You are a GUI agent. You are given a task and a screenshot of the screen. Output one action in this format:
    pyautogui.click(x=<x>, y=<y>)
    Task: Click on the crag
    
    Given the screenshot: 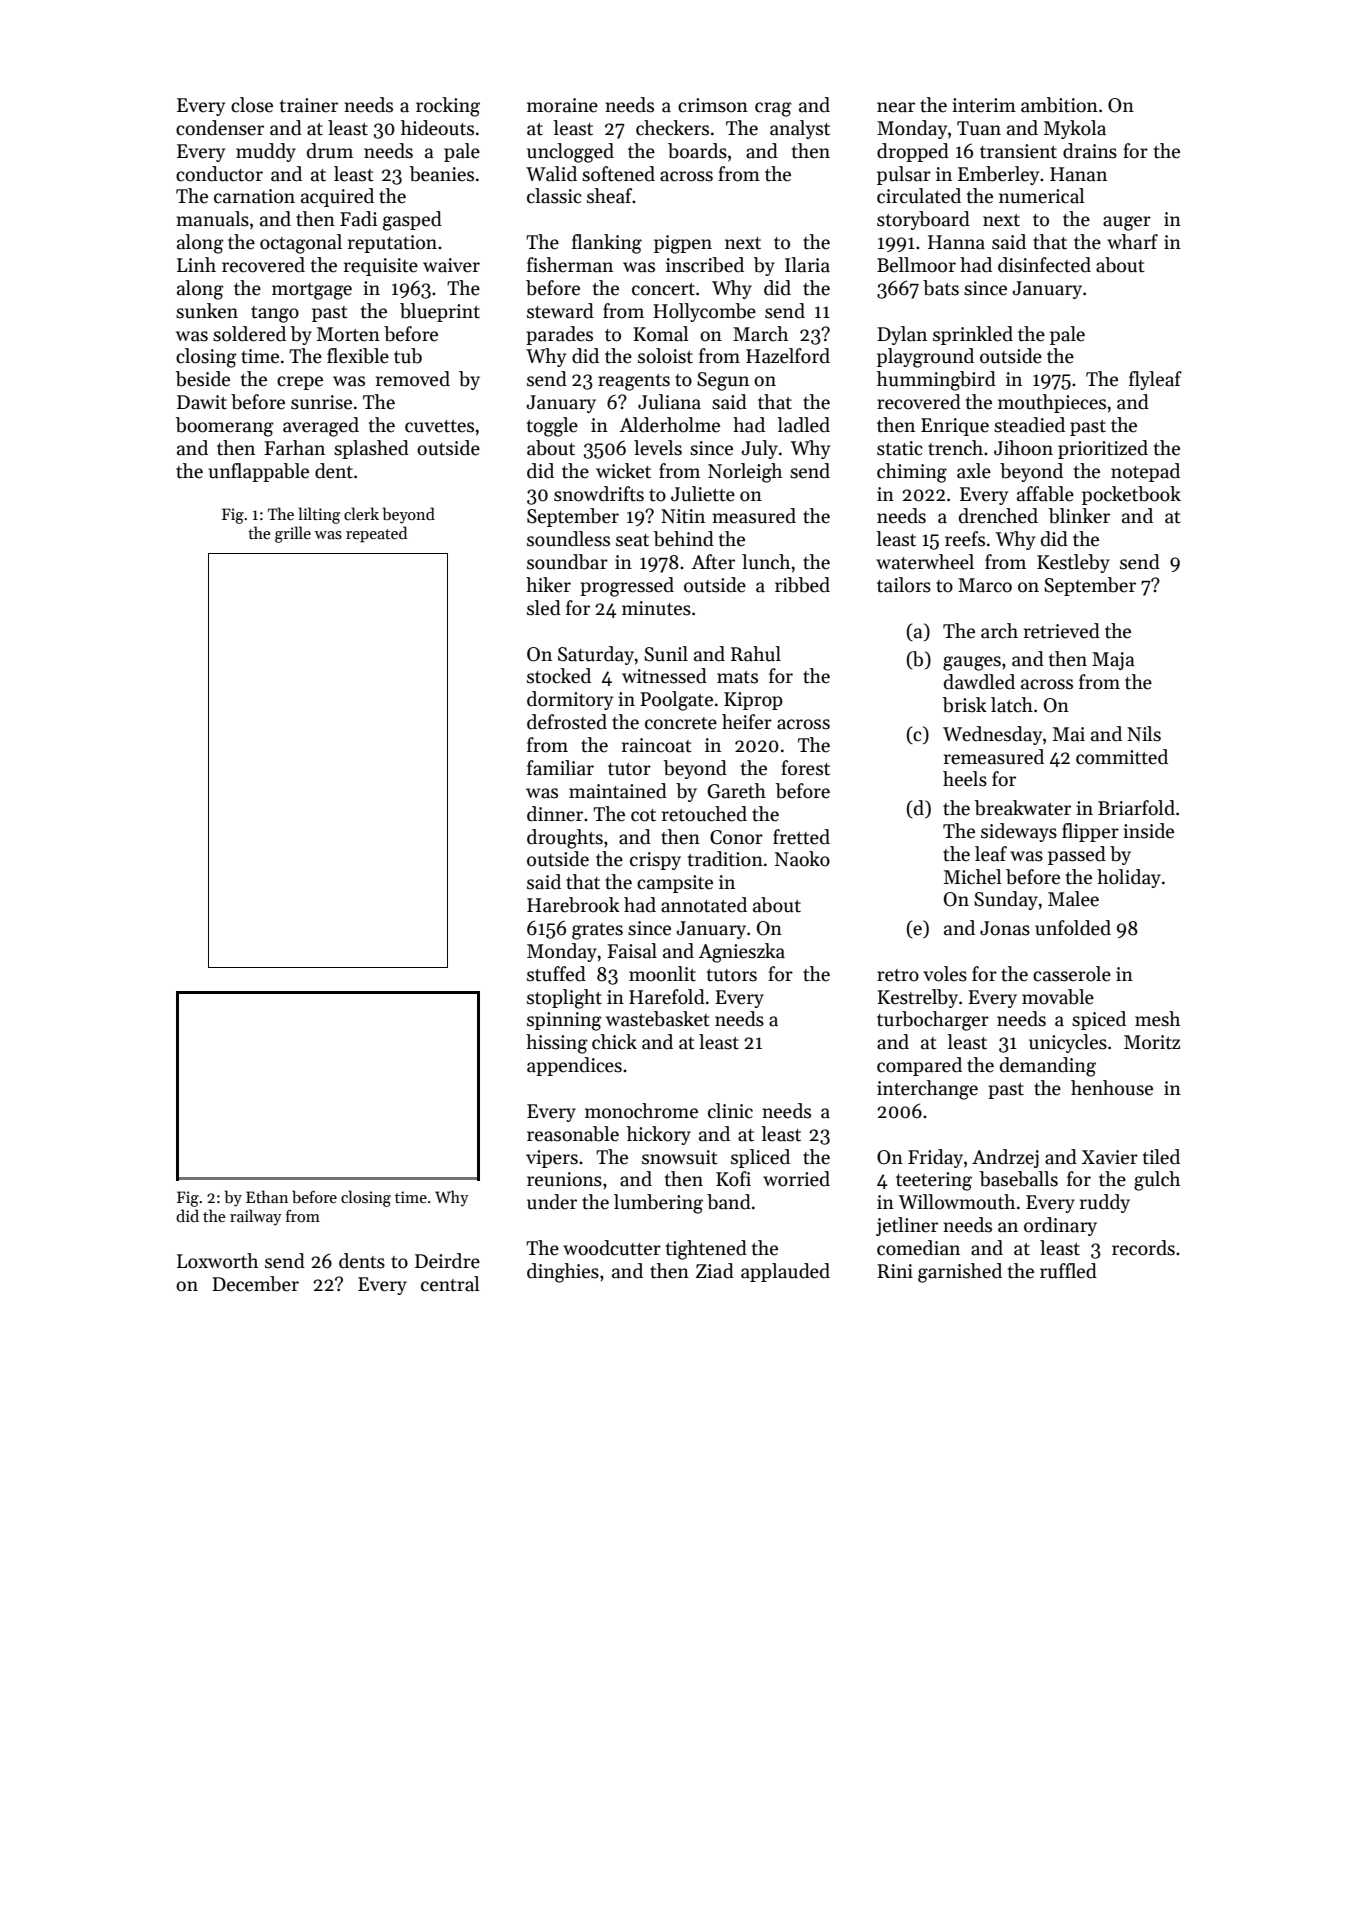 What is the action you would take?
    pyautogui.click(x=773, y=109)
